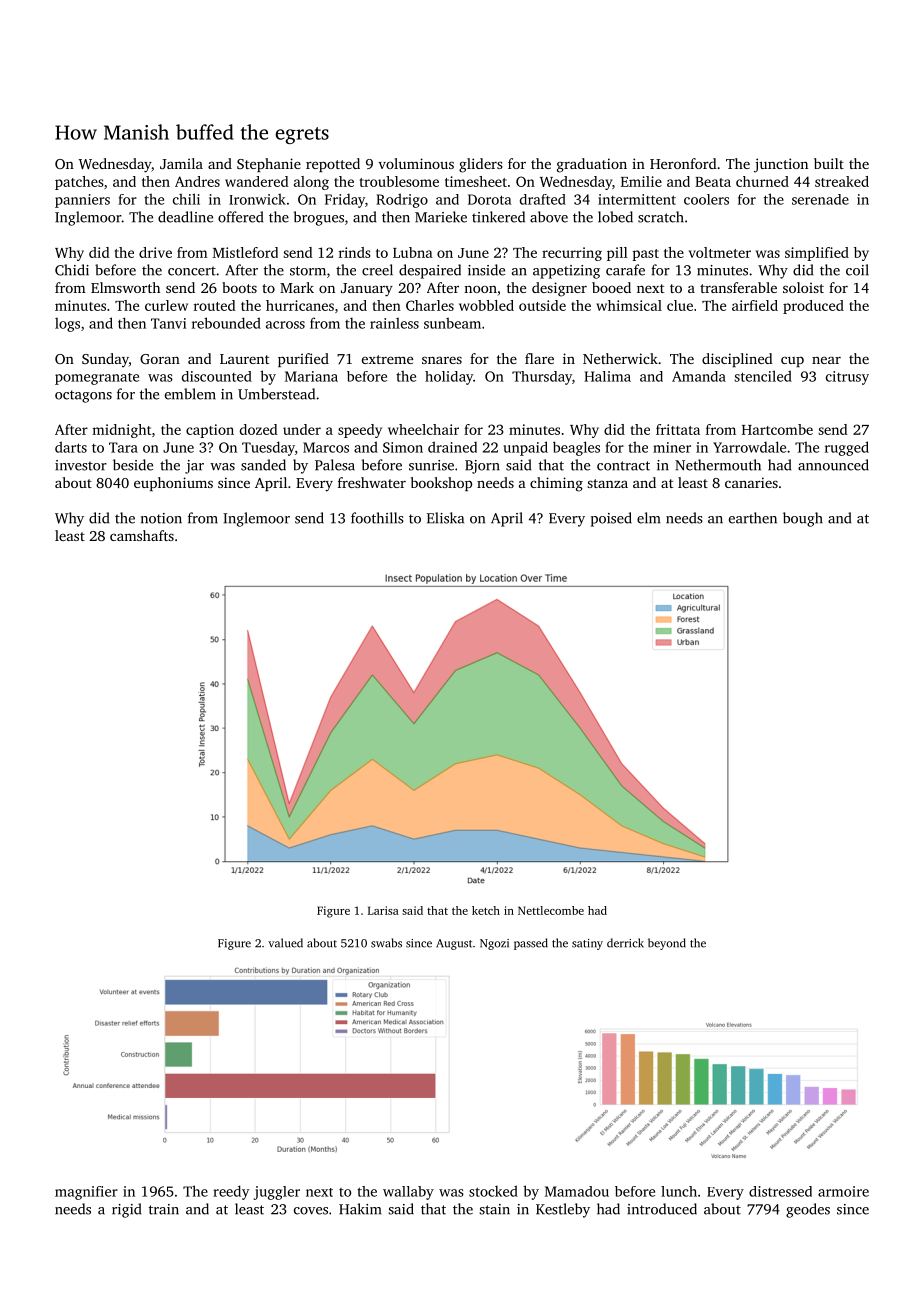  Describe the element at coordinates (408, 1193) in the screenshot. I see `wallaby` at that location.
